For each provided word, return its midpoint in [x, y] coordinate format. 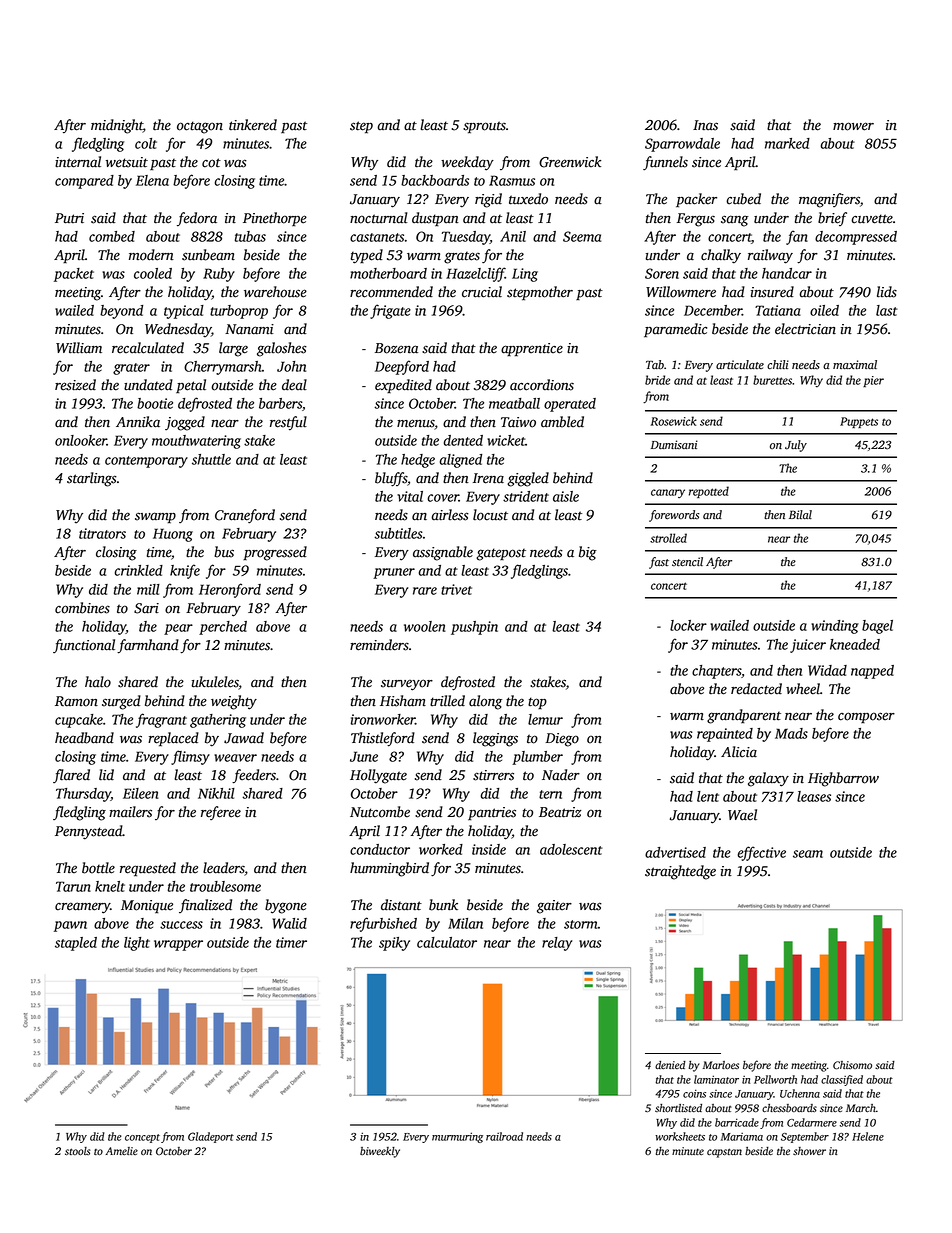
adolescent [571, 849]
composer [866, 717]
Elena [152, 180]
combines [82, 608]
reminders [379, 645]
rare [425, 591]
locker [688, 625]
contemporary [146, 462]
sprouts [484, 127]
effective [762, 853]
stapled [76, 944]
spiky [394, 944]
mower [853, 126]
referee [221, 813]
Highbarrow [843, 779]
